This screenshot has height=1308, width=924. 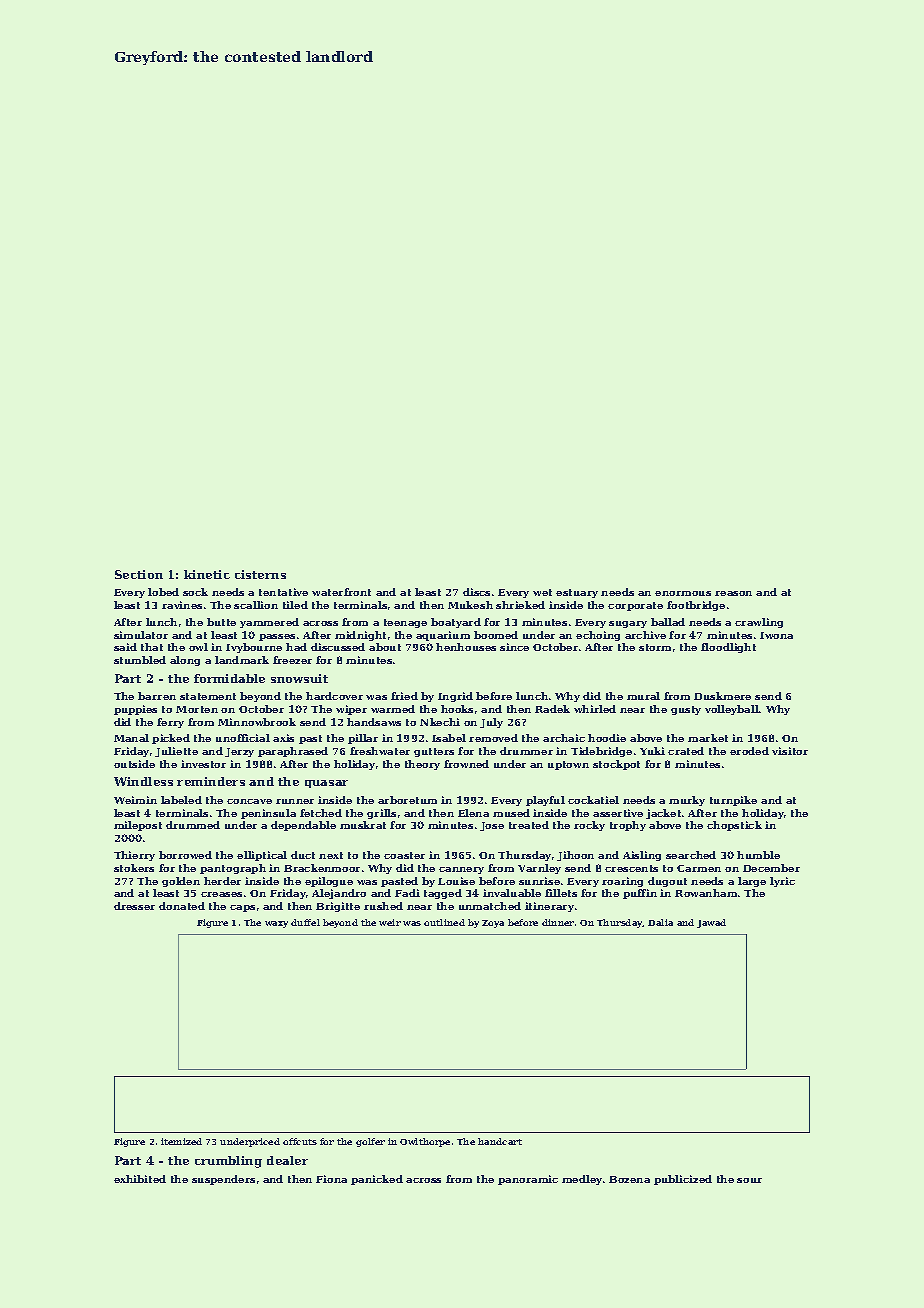 I want to click on wet, so click(x=542, y=592).
